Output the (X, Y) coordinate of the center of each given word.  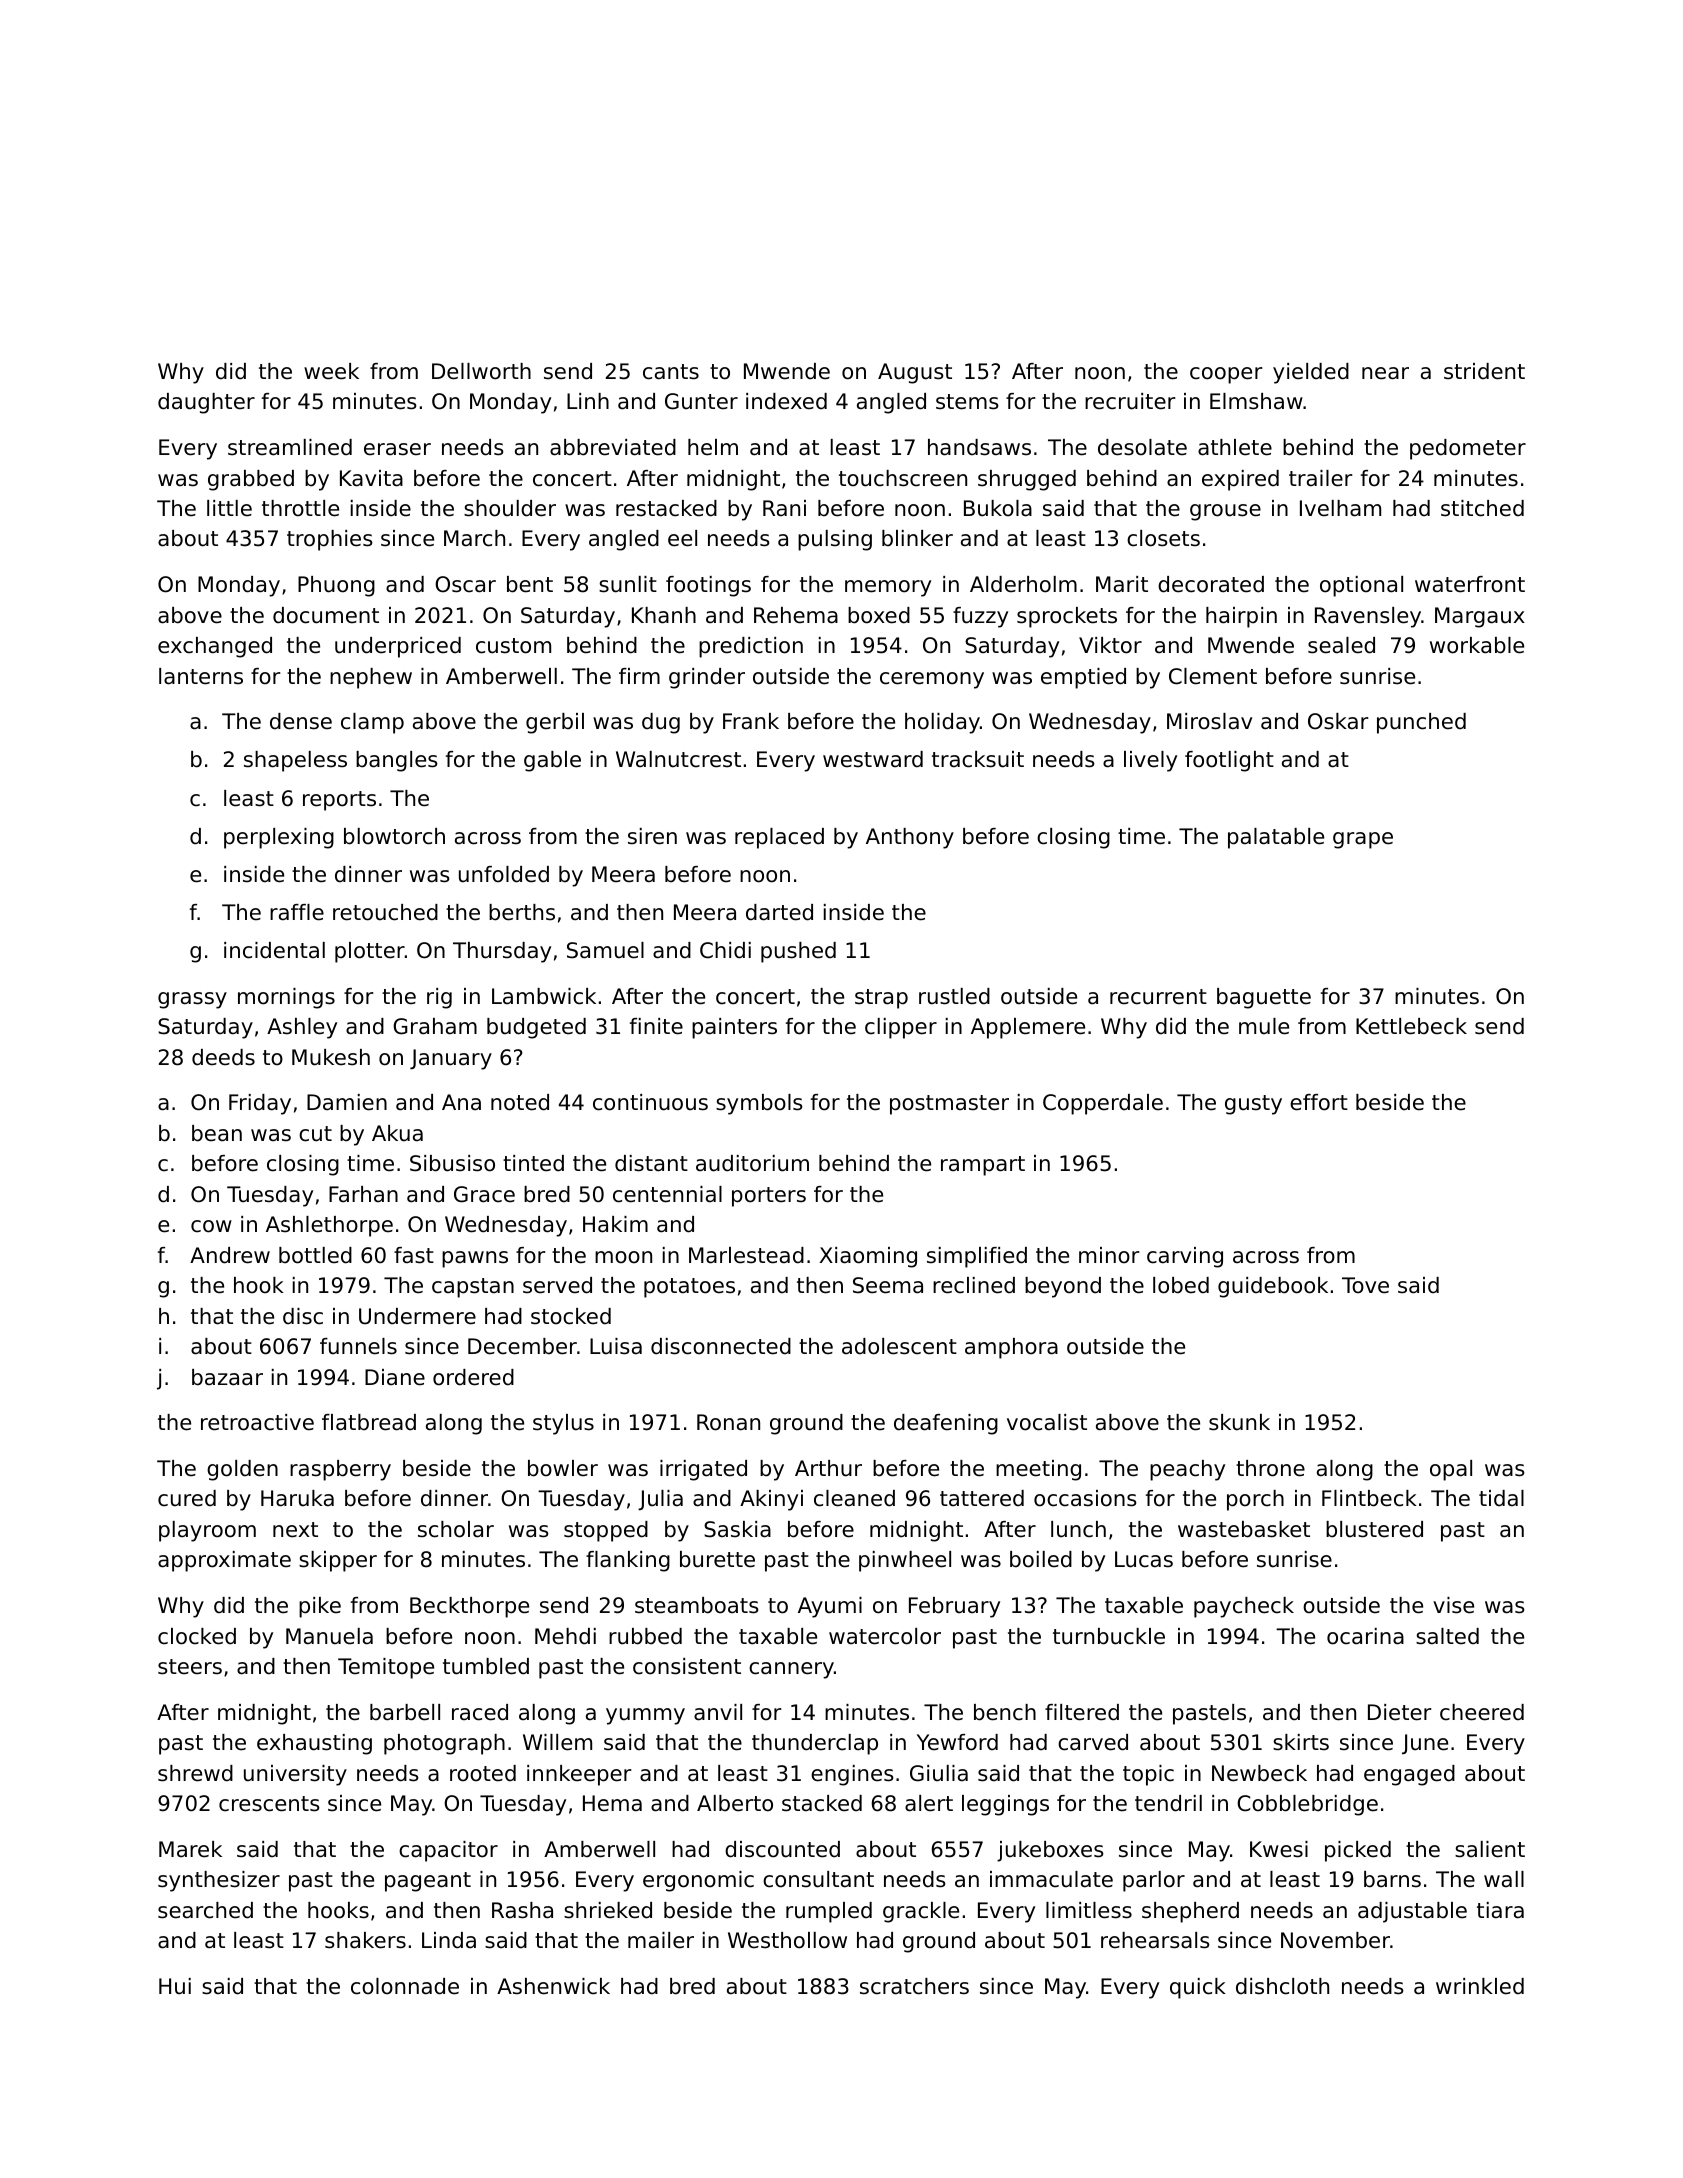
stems (967, 402)
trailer (1321, 478)
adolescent (899, 1346)
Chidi (725, 950)
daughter (206, 403)
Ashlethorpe (329, 1226)
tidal (1501, 1498)
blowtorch (394, 836)
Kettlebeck (1411, 1026)
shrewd (195, 1773)
